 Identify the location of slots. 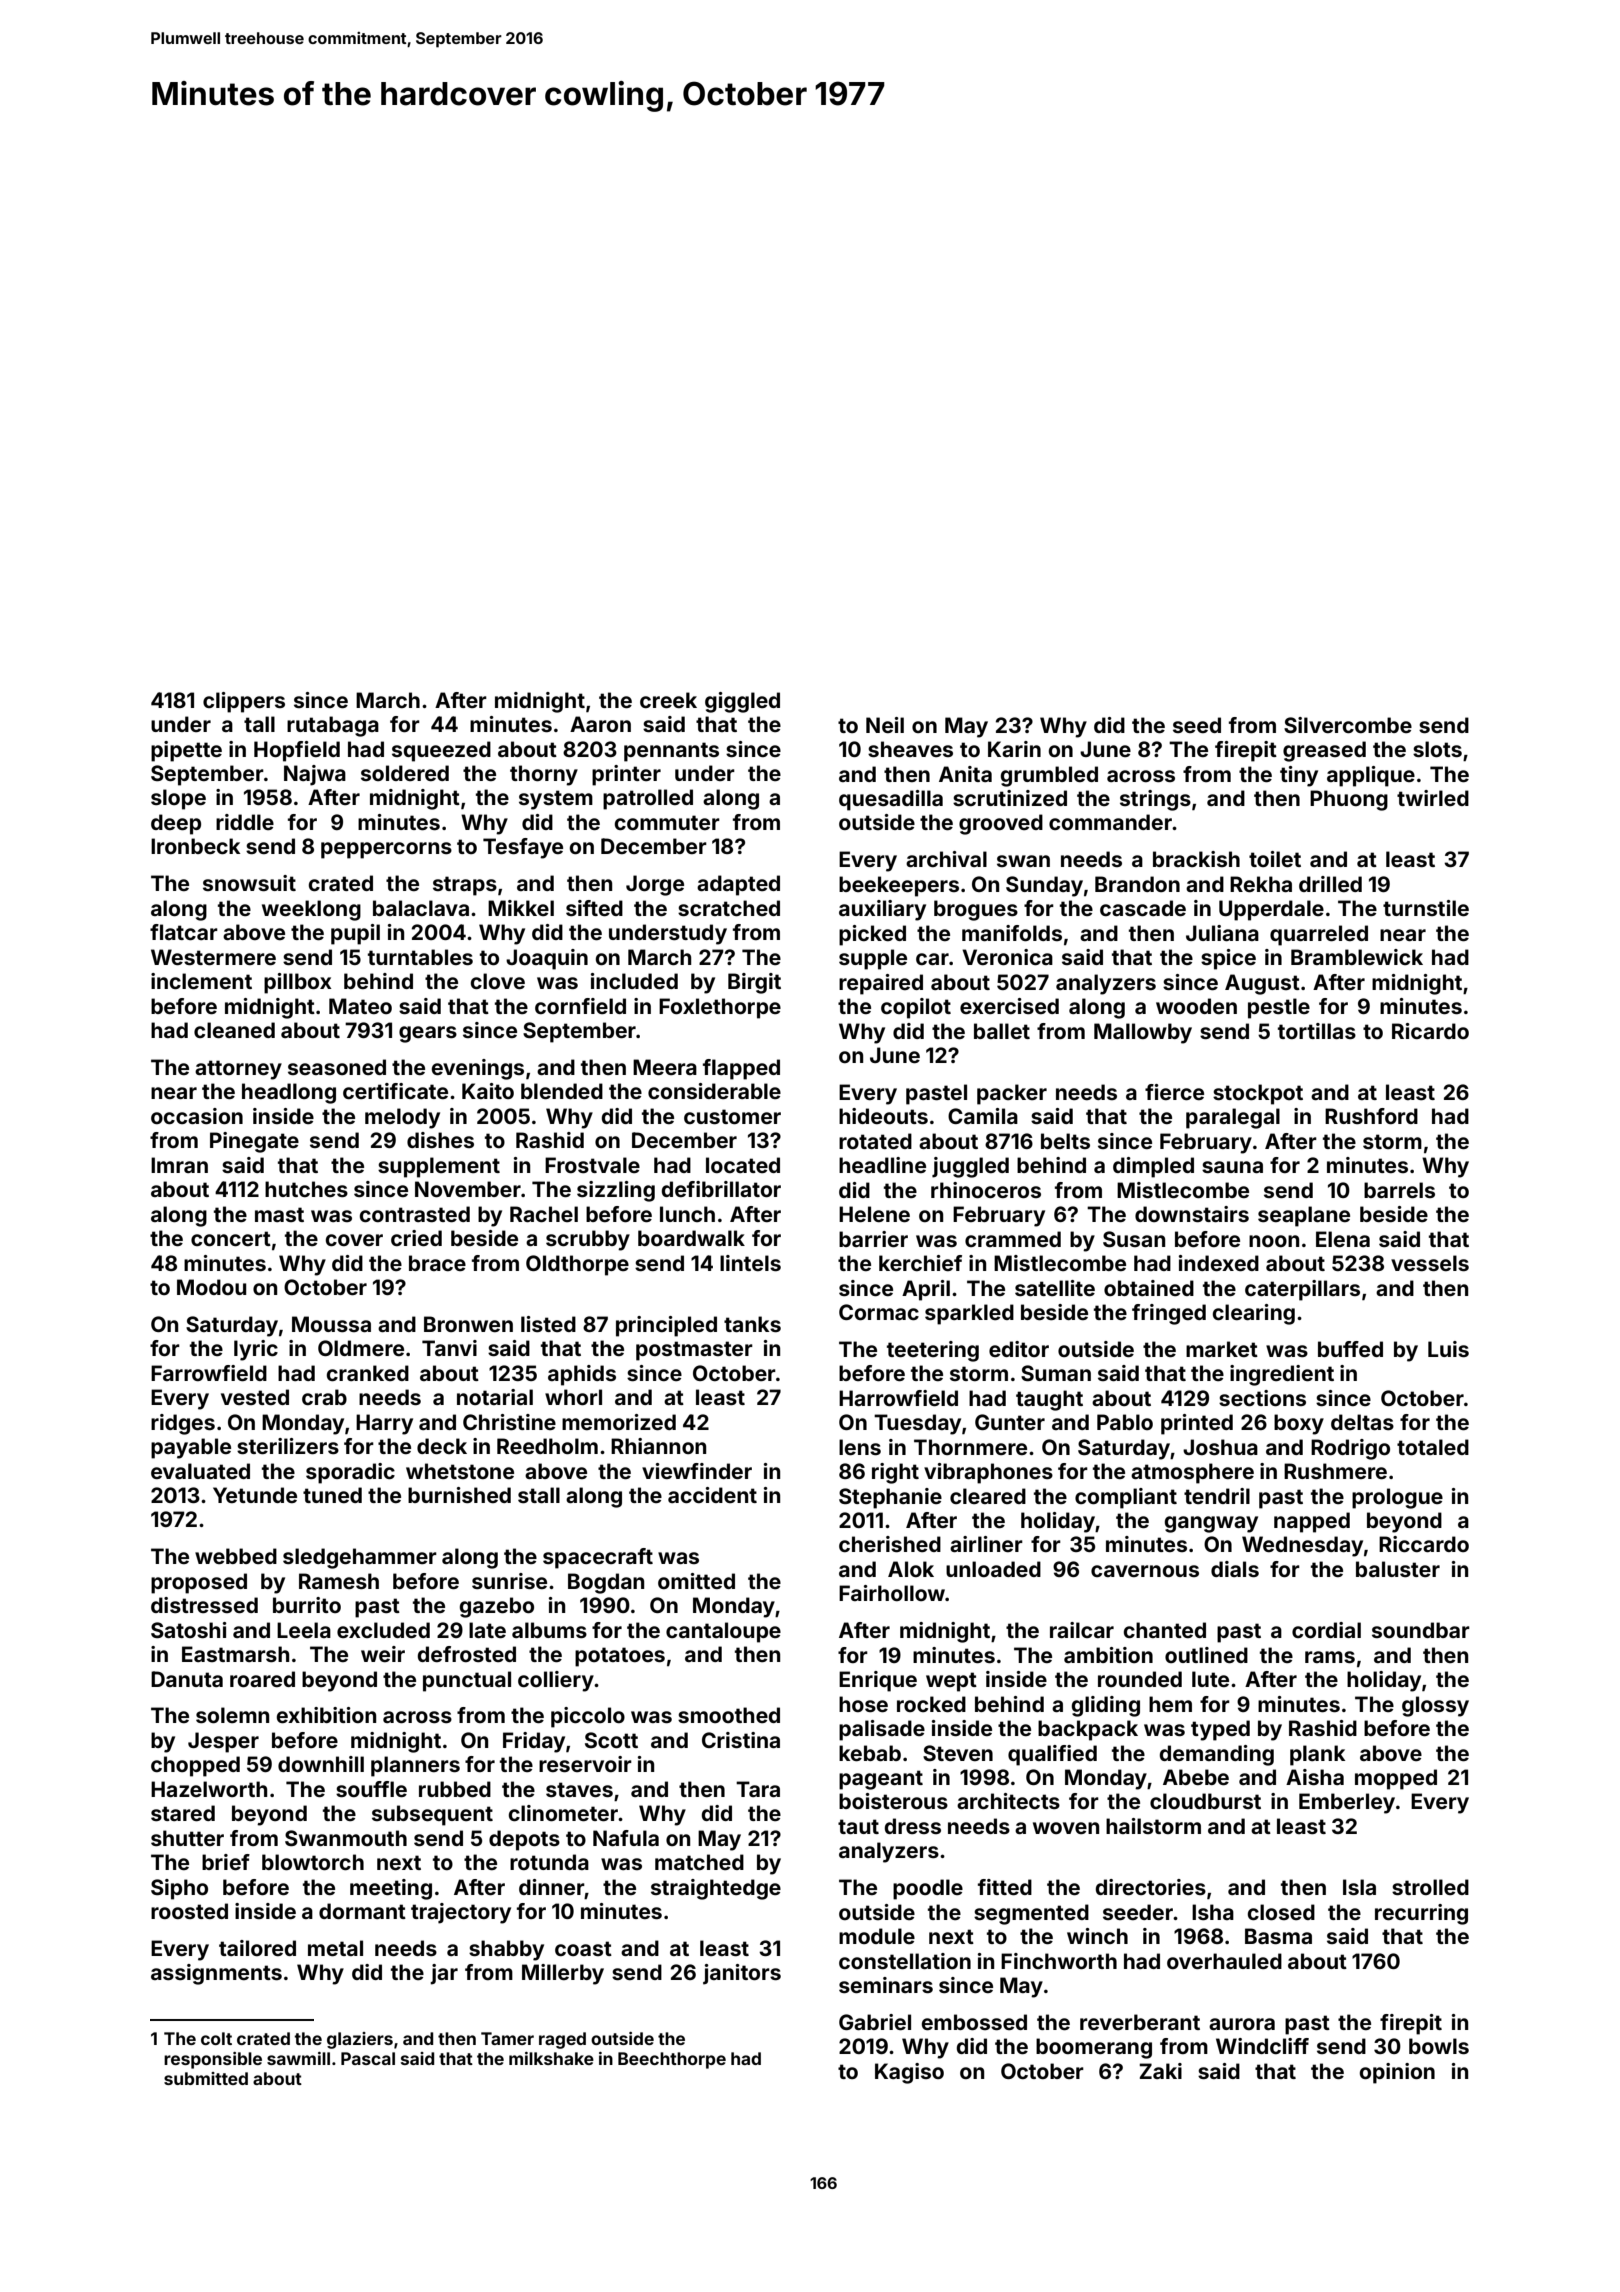
(1437, 749).
